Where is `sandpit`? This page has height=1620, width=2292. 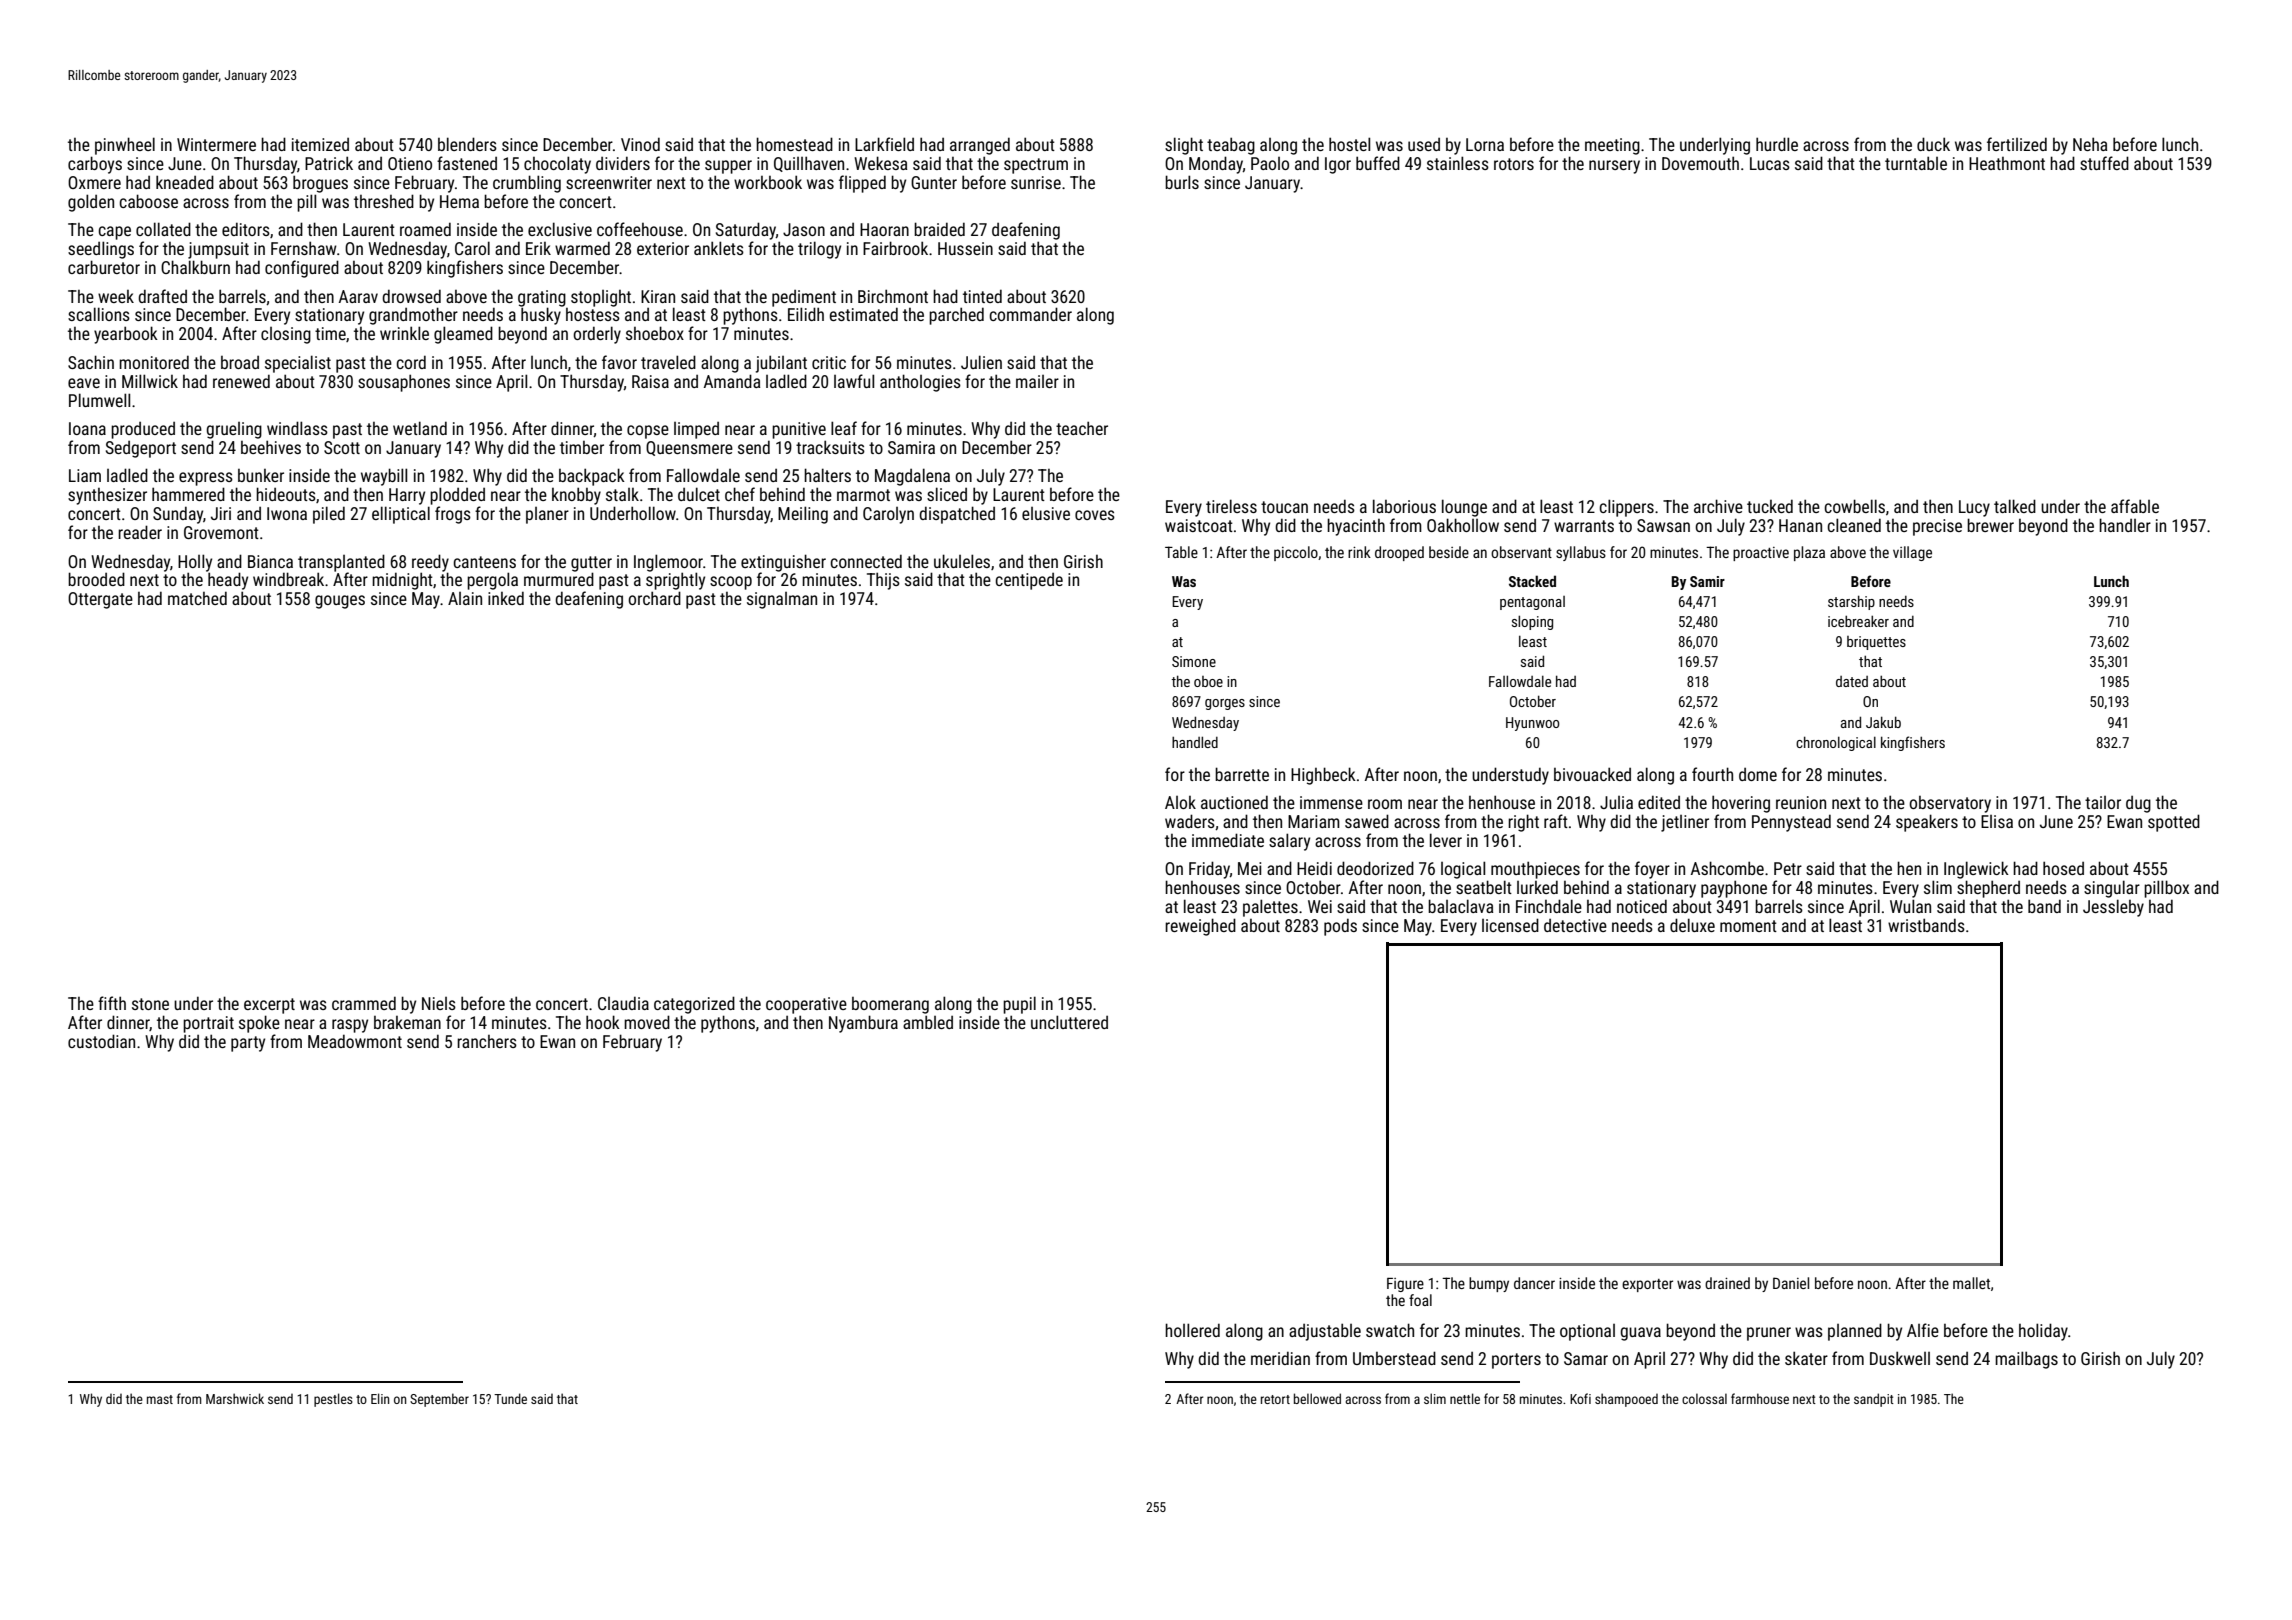
sandpit is located at coordinates (1874, 1400).
